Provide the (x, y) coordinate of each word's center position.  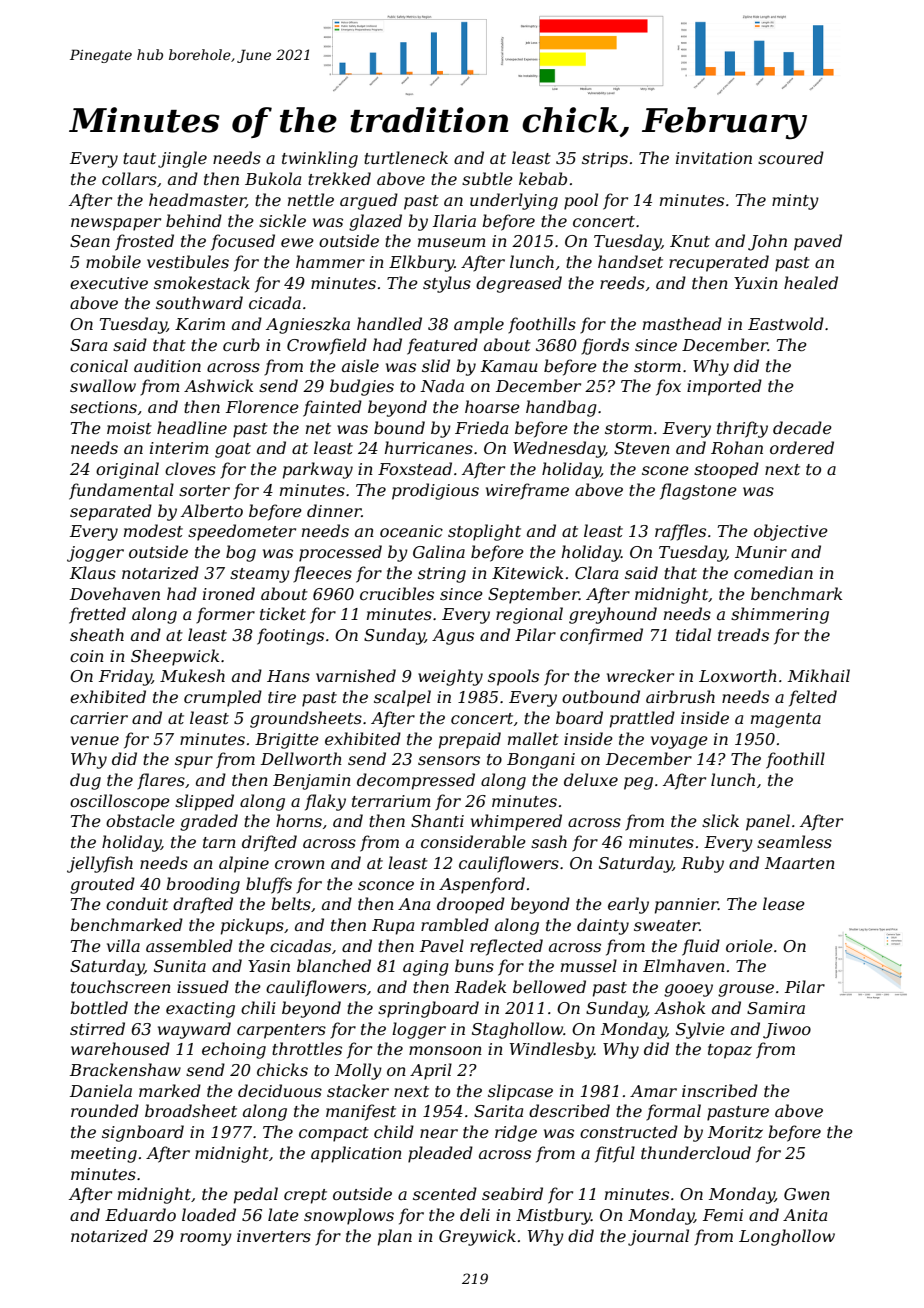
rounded (105, 1110)
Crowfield (327, 346)
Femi (723, 1215)
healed (811, 282)
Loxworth (738, 675)
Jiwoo (787, 1031)
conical (99, 365)
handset (630, 261)
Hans (288, 676)
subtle (487, 178)
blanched (334, 965)
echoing (234, 1050)
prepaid (470, 740)
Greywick (477, 1237)
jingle (182, 159)
